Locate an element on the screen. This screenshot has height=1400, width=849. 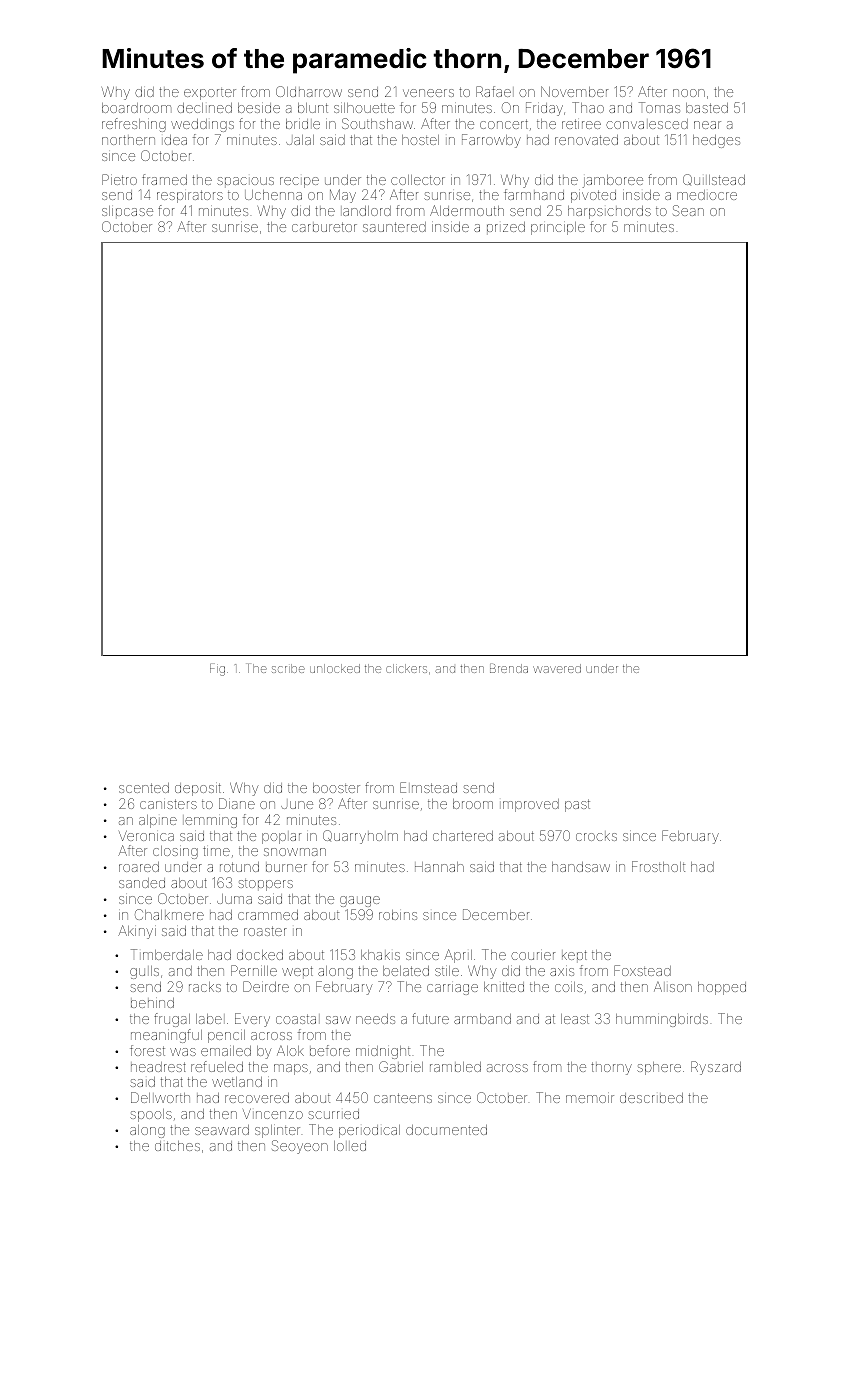
hedges is located at coordinates (716, 141).
